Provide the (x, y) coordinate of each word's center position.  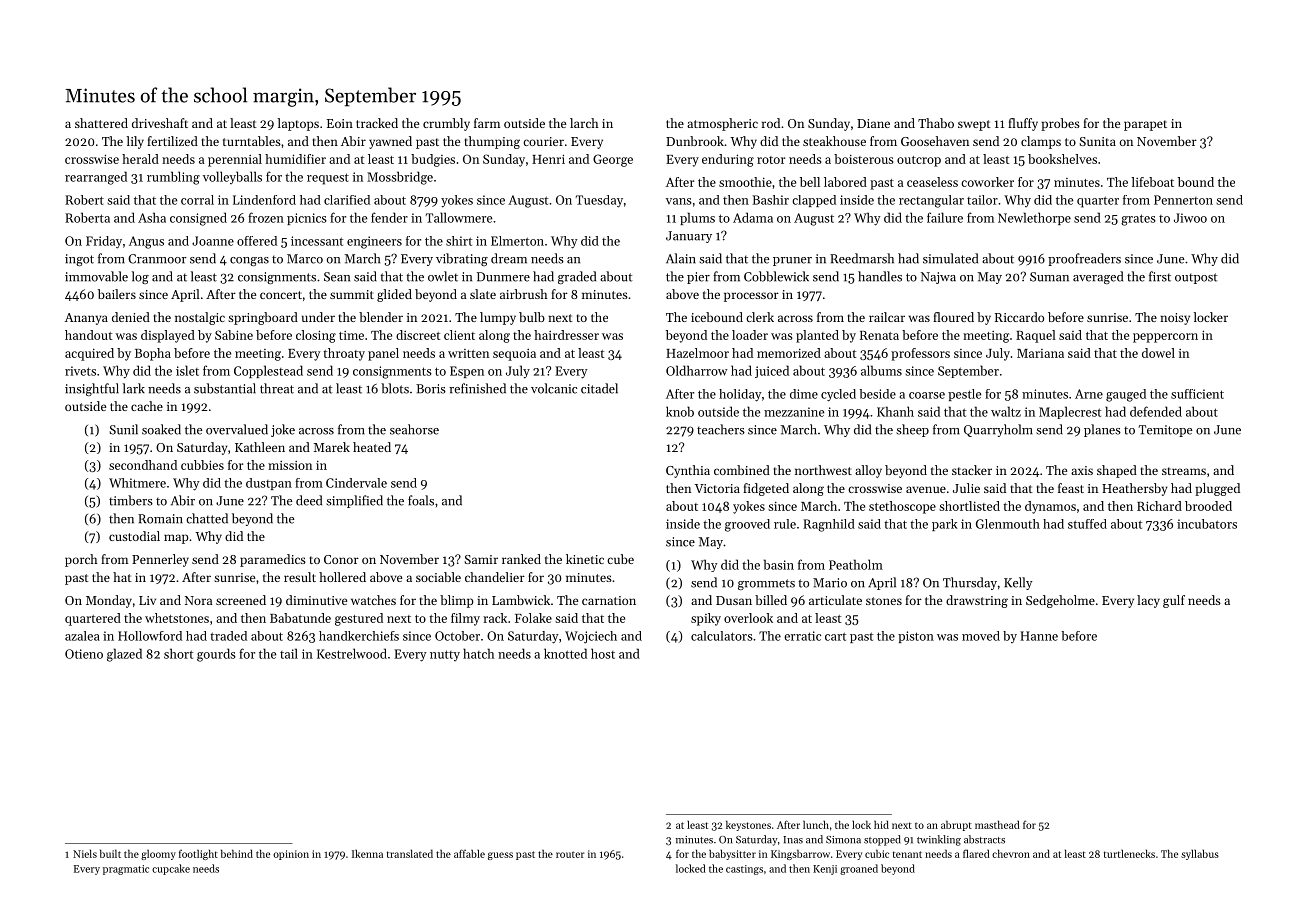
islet (187, 370)
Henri (548, 159)
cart (835, 636)
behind (237, 853)
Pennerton (1183, 200)
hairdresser (566, 335)
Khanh (895, 411)
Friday (104, 242)
